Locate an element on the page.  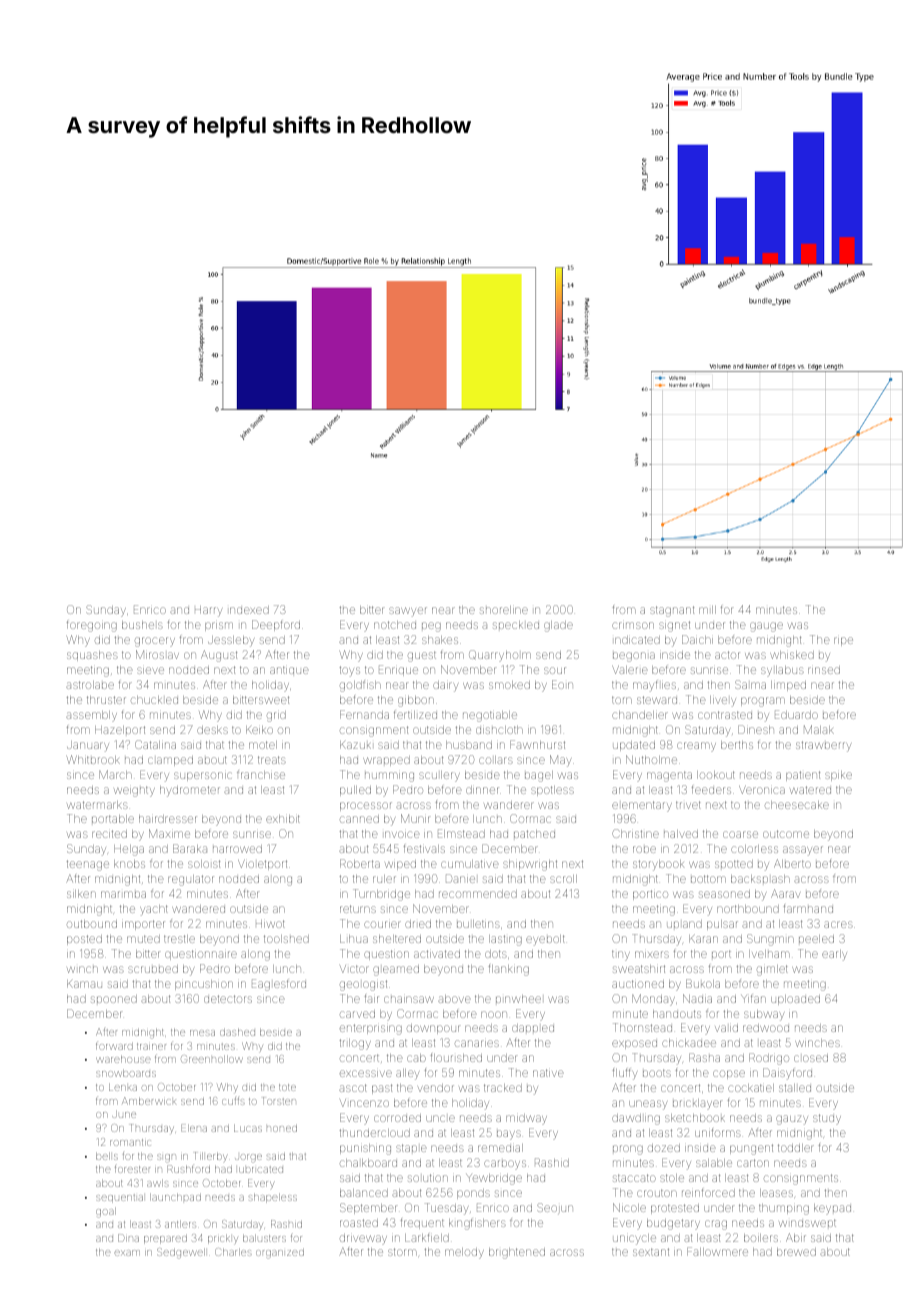
sawyer is located at coordinates (408, 612).
